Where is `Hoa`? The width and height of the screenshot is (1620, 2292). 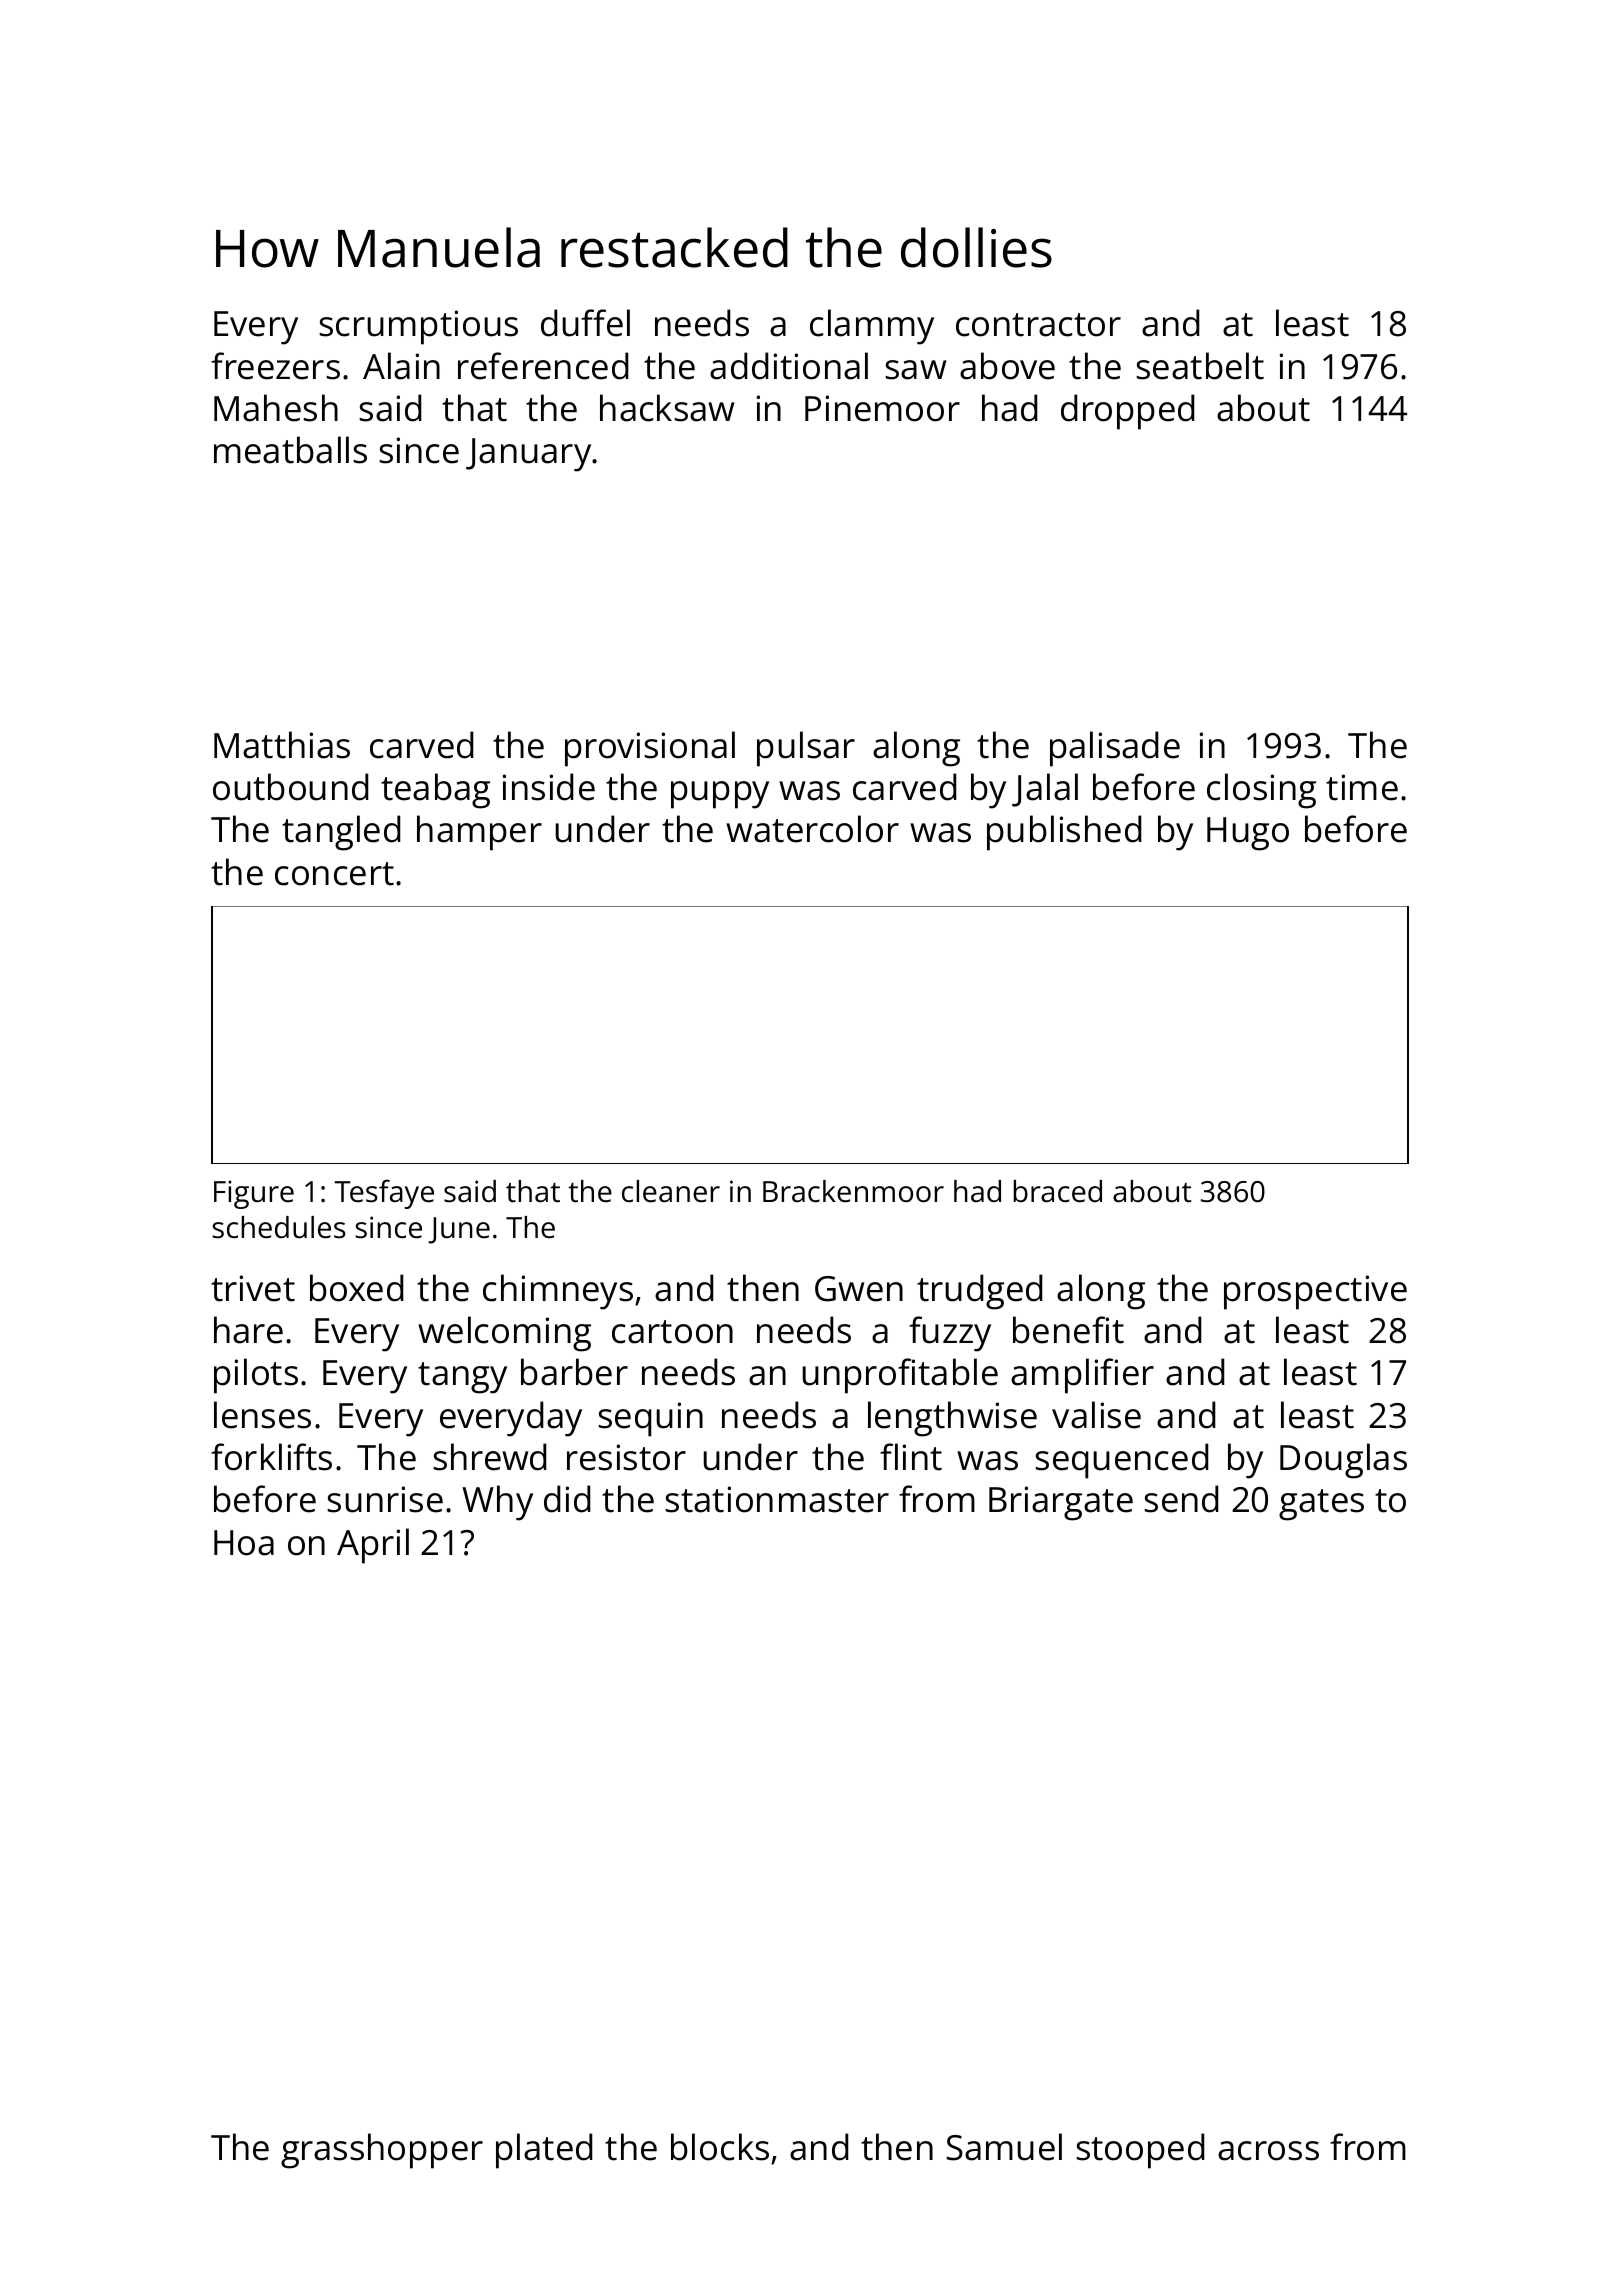 Hoa is located at coordinates (244, 1543).
